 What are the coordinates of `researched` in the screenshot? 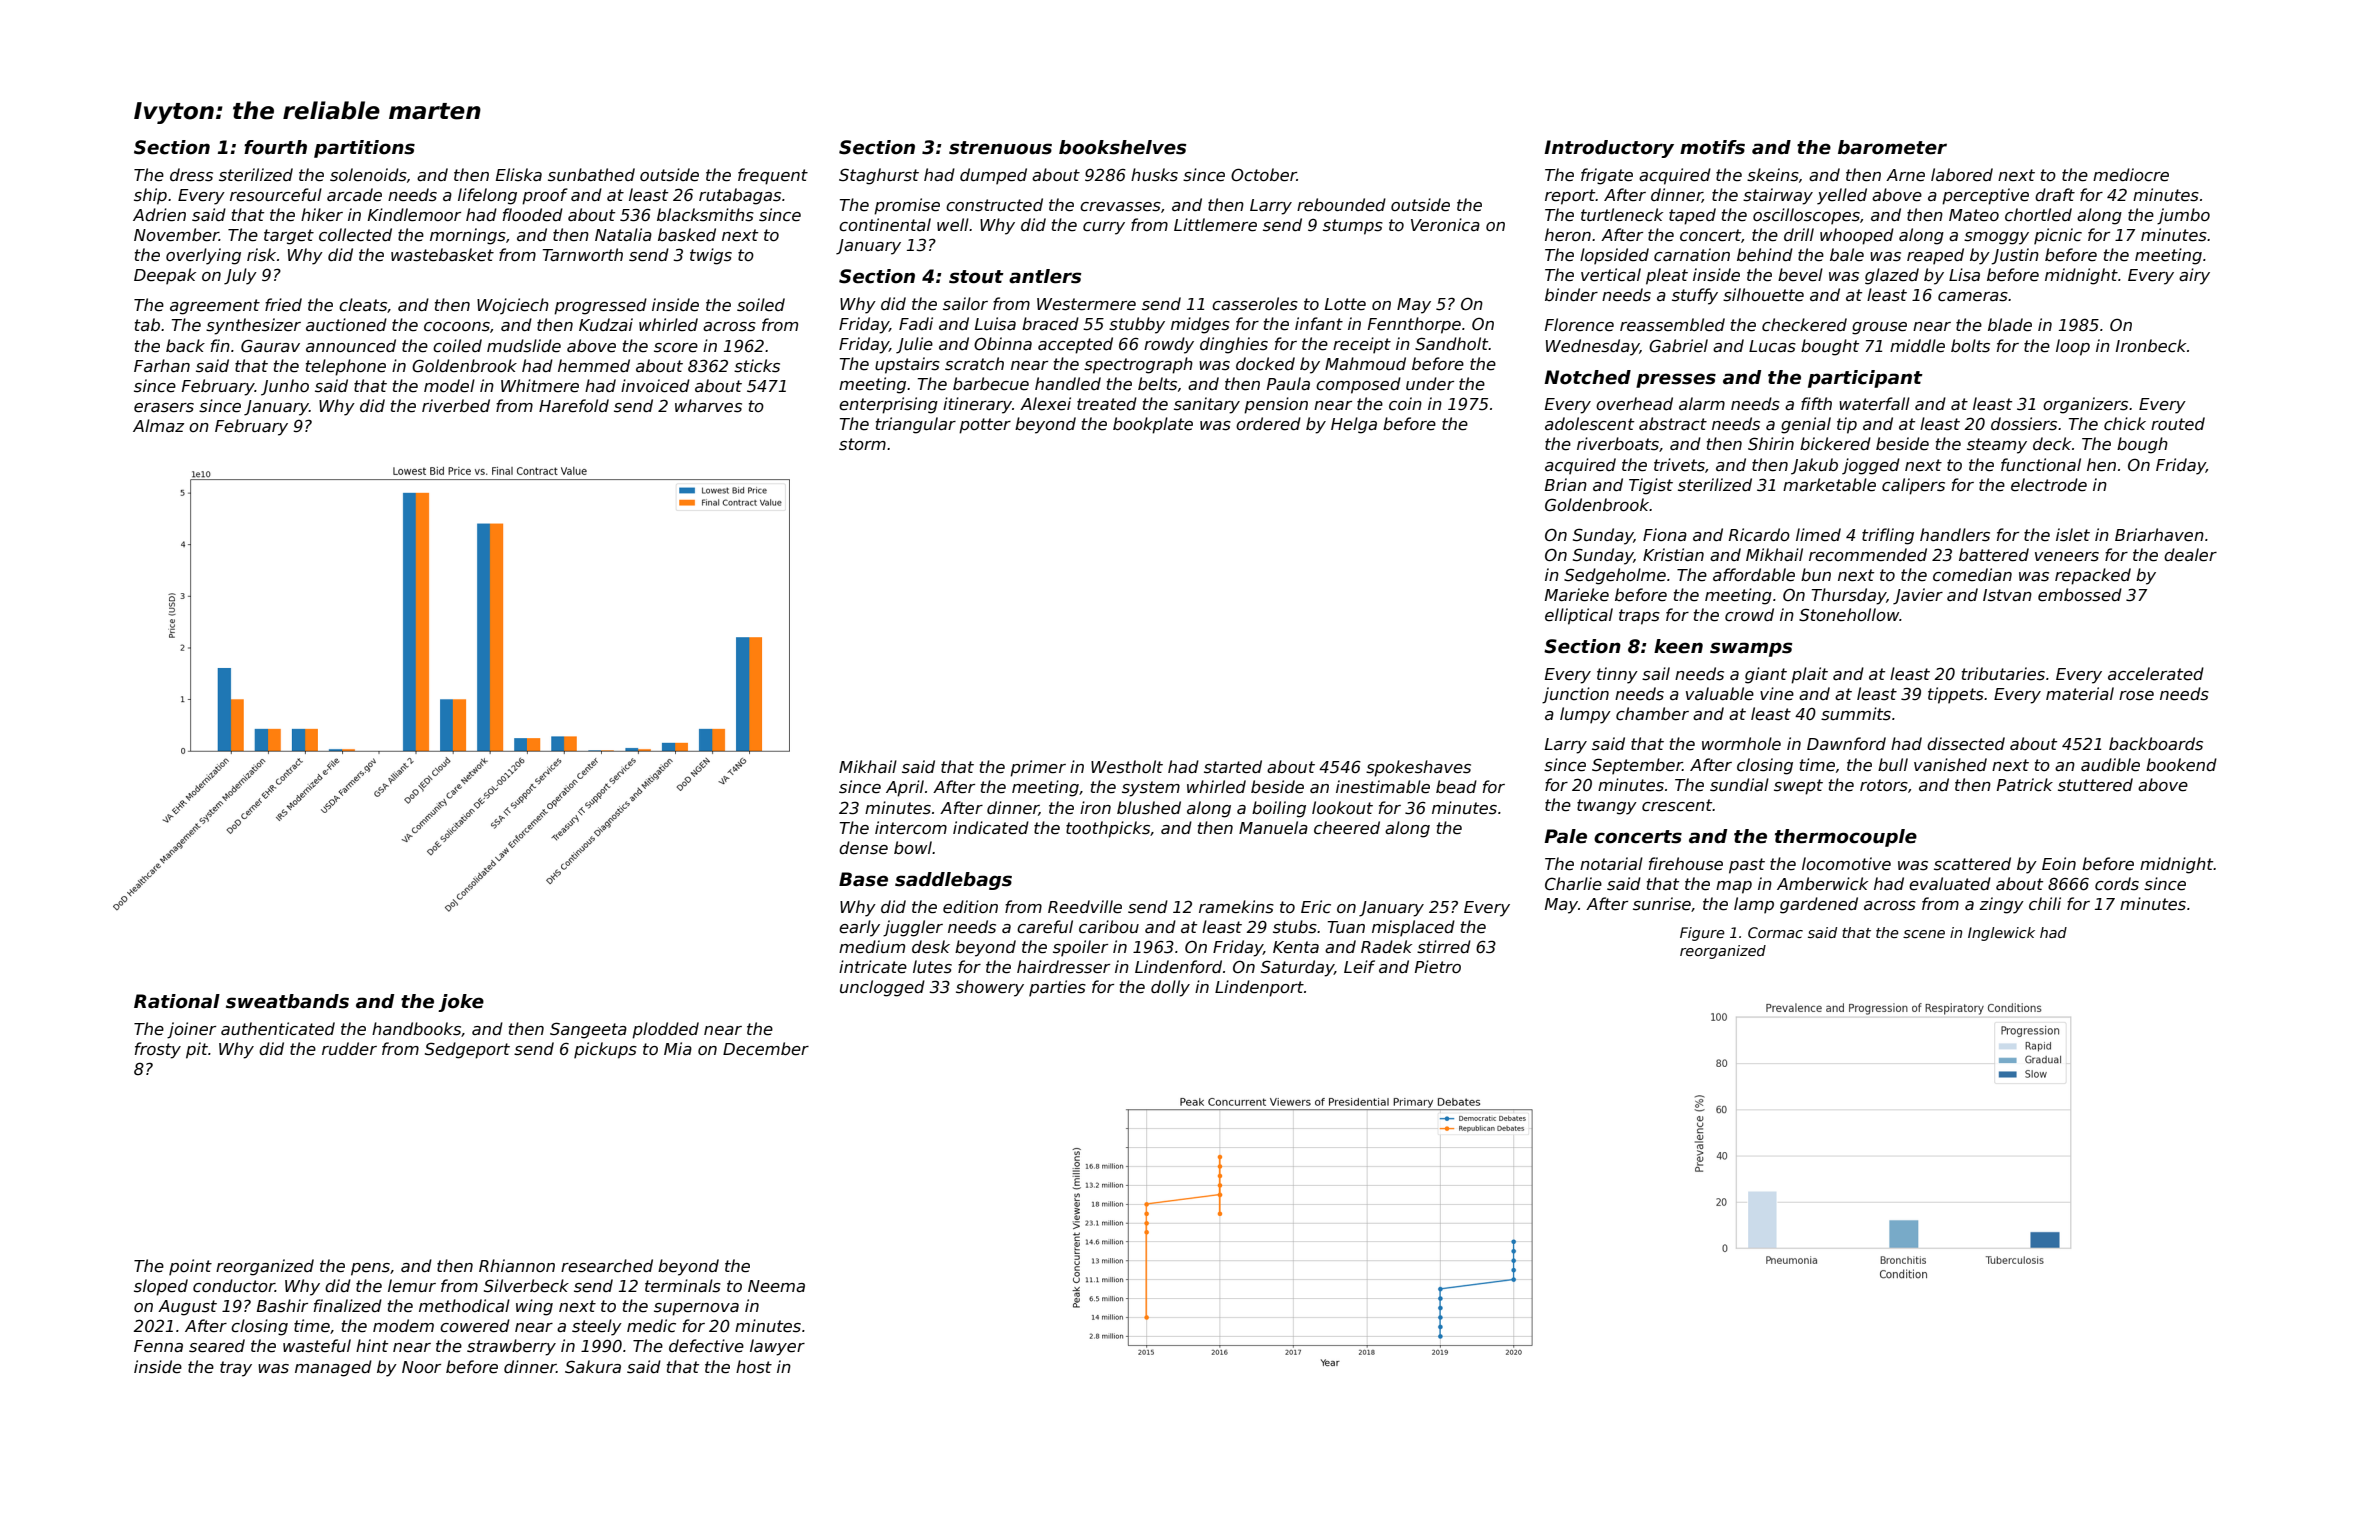 It's located at (607, 1266).
